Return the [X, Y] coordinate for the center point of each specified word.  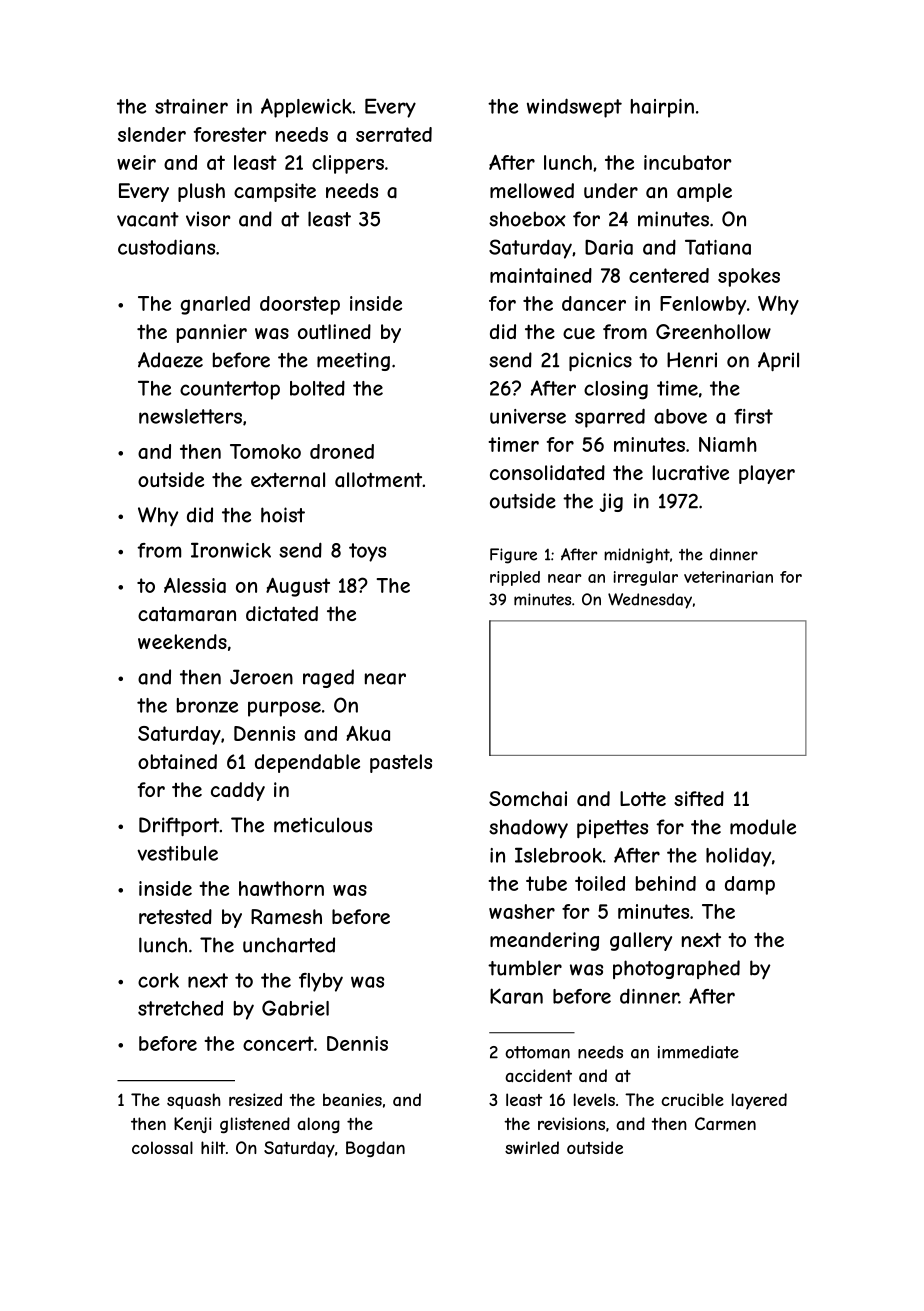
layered [759, 1101]
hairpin [662, 108]
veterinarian [728, 577]
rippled [515, 578]
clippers [348, 164]
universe [528, 416]
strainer [191, 106]
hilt [213, 1147]
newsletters [190, 416]
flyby [321, 982]
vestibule [177, 853]
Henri [692, 360]
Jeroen [261, 677]
